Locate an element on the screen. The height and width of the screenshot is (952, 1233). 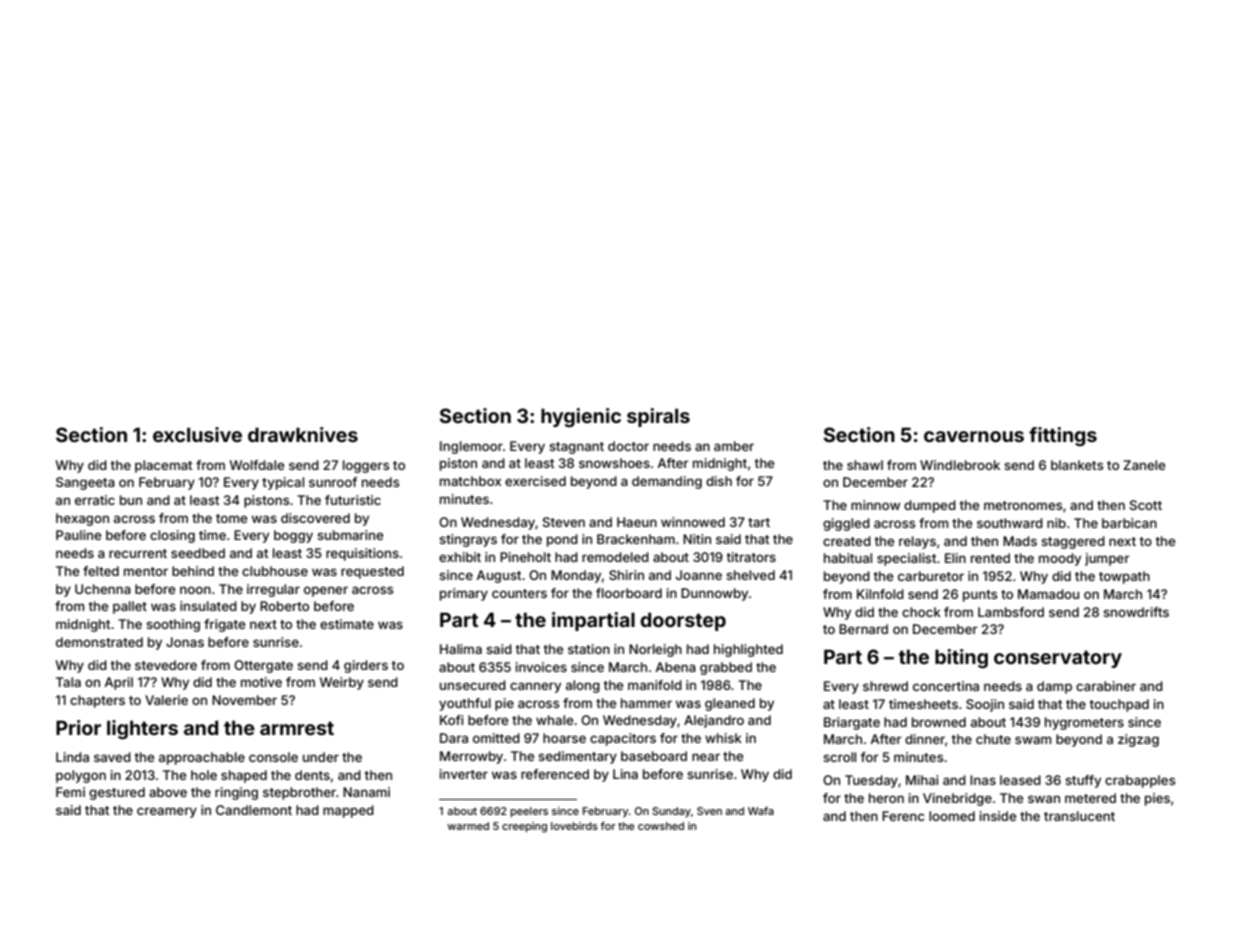
drawknives is located at coordinates (303, 434).
